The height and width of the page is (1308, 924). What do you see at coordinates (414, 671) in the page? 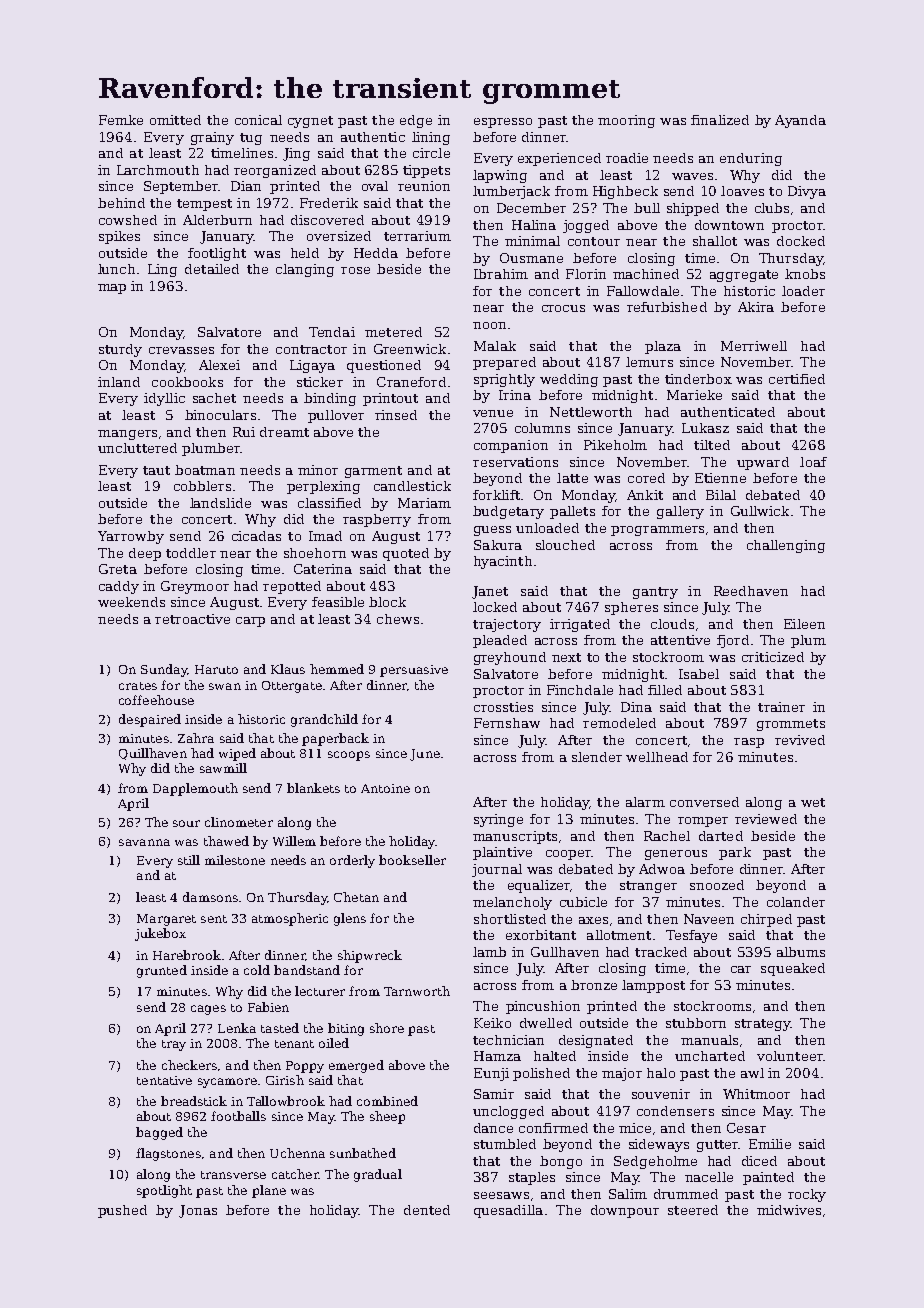
I see `persuasive` at bounding box center [414, 671].
